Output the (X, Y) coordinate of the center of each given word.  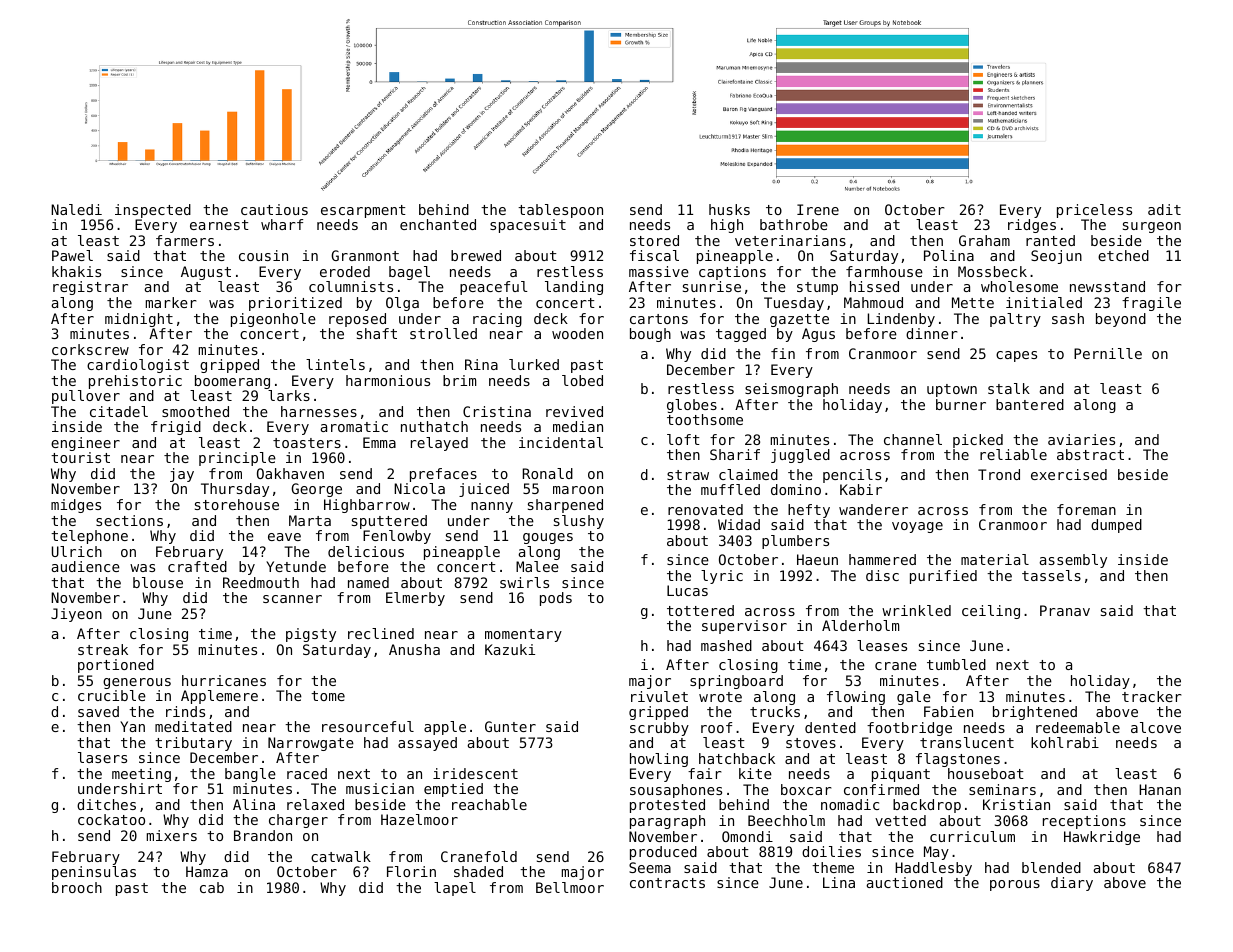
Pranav (1065, 610)
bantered (1030, 404)
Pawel (72, 255)
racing (497, 320)
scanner (292, 599)
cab (212, 887)
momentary (523, 635)
